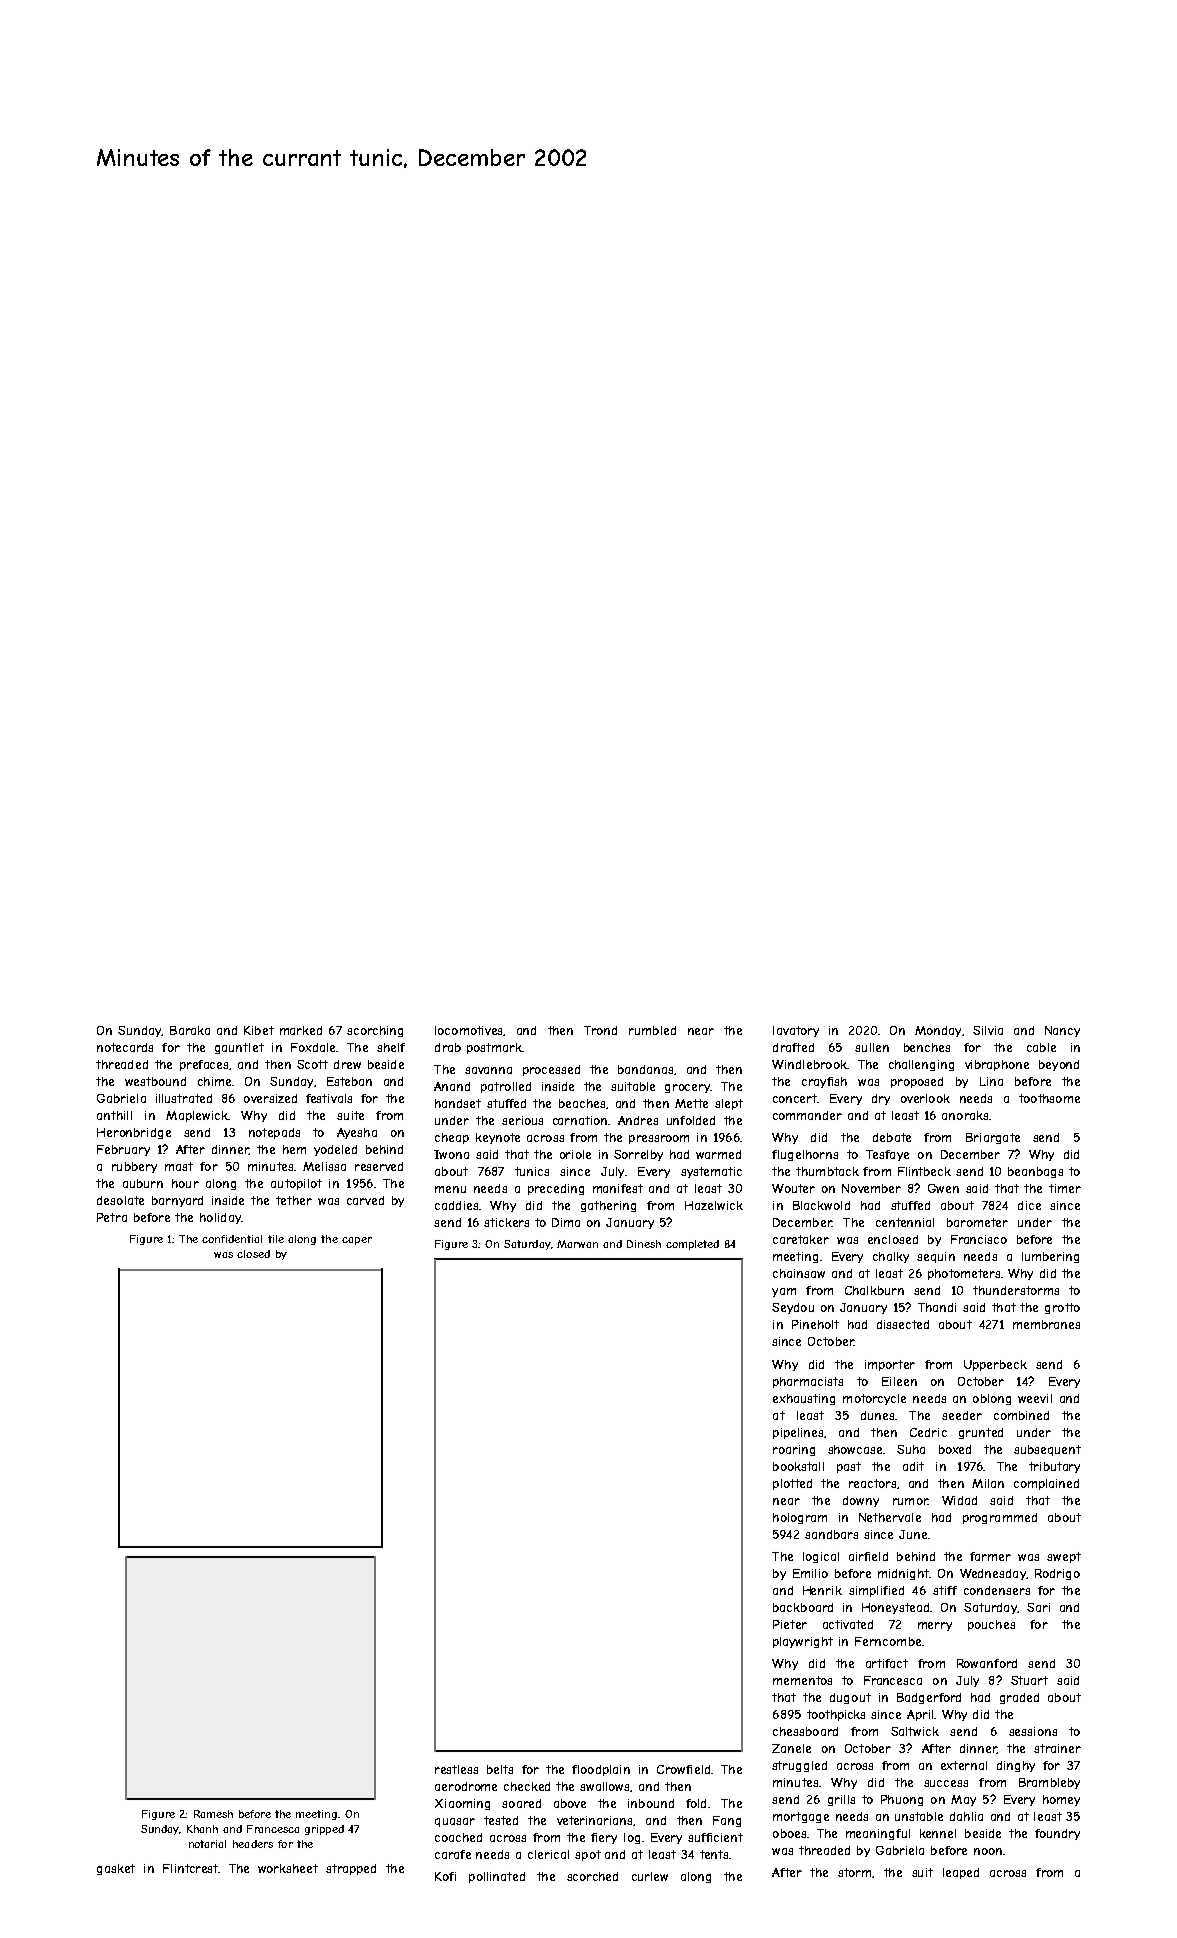 This screenshot has width=1177, height=1938. I want to click on Ramesh, so click(213, 1814).
